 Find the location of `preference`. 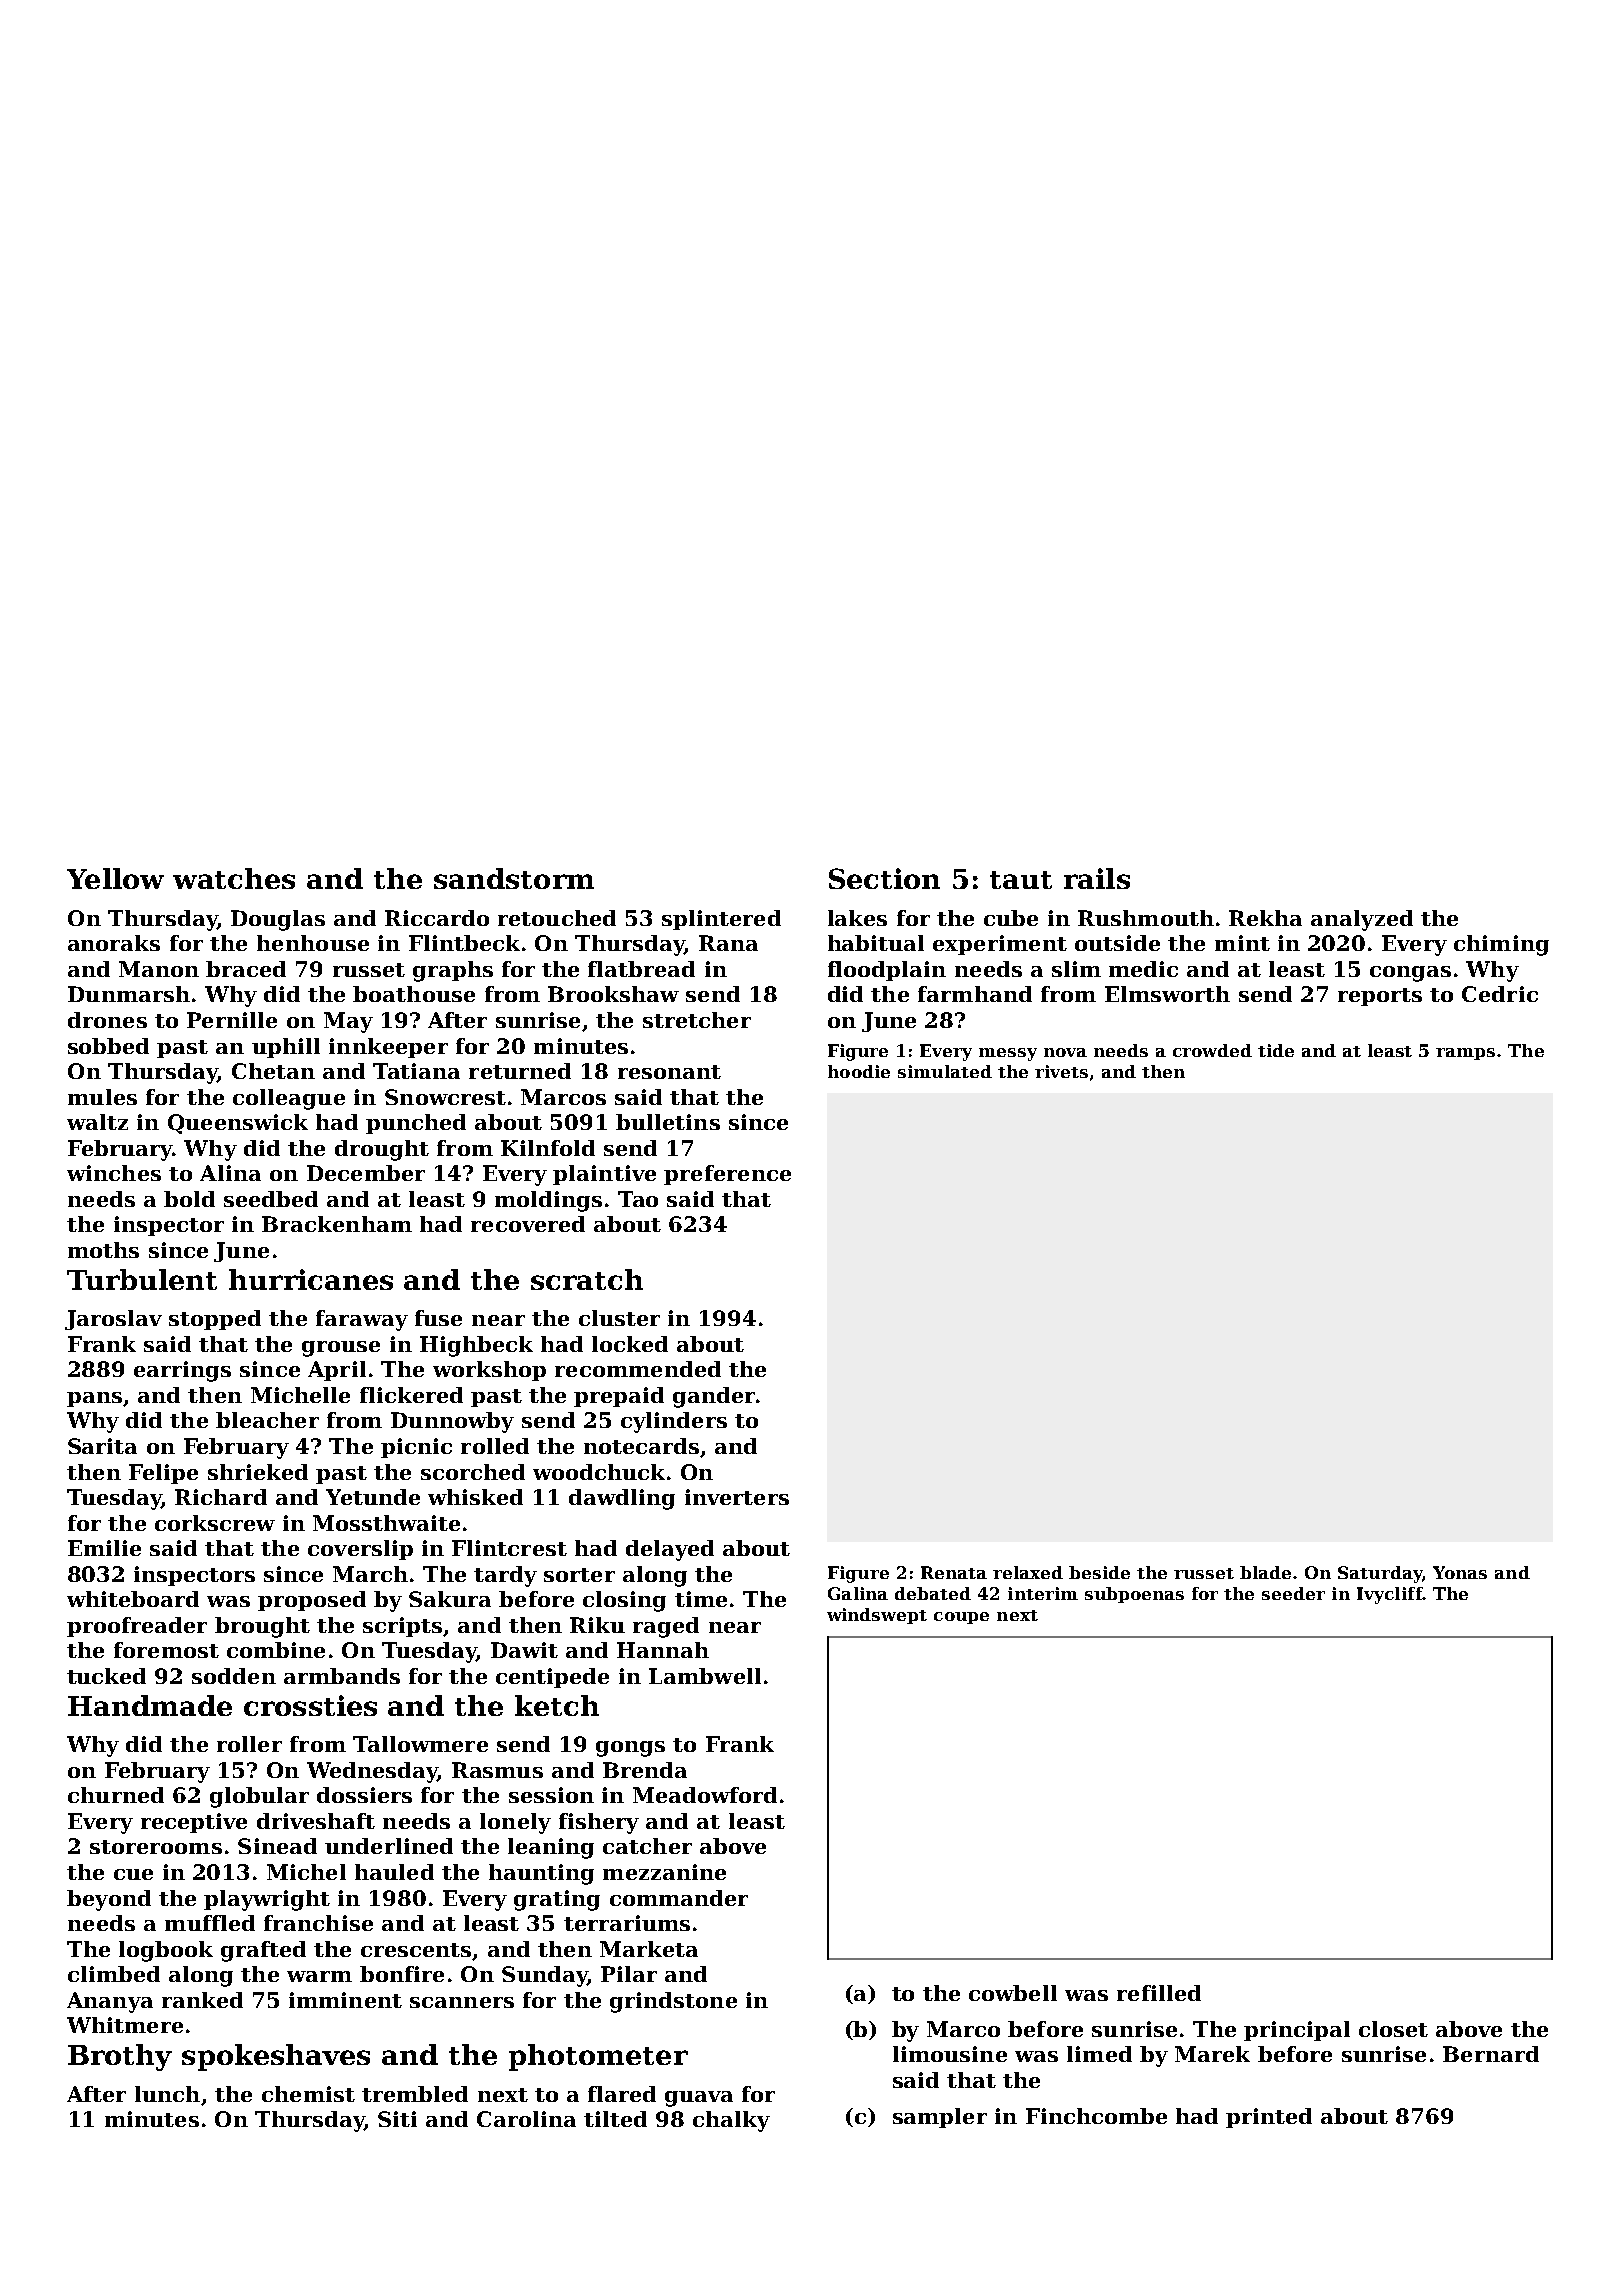

preference is located at coordinates (727, 1175).
